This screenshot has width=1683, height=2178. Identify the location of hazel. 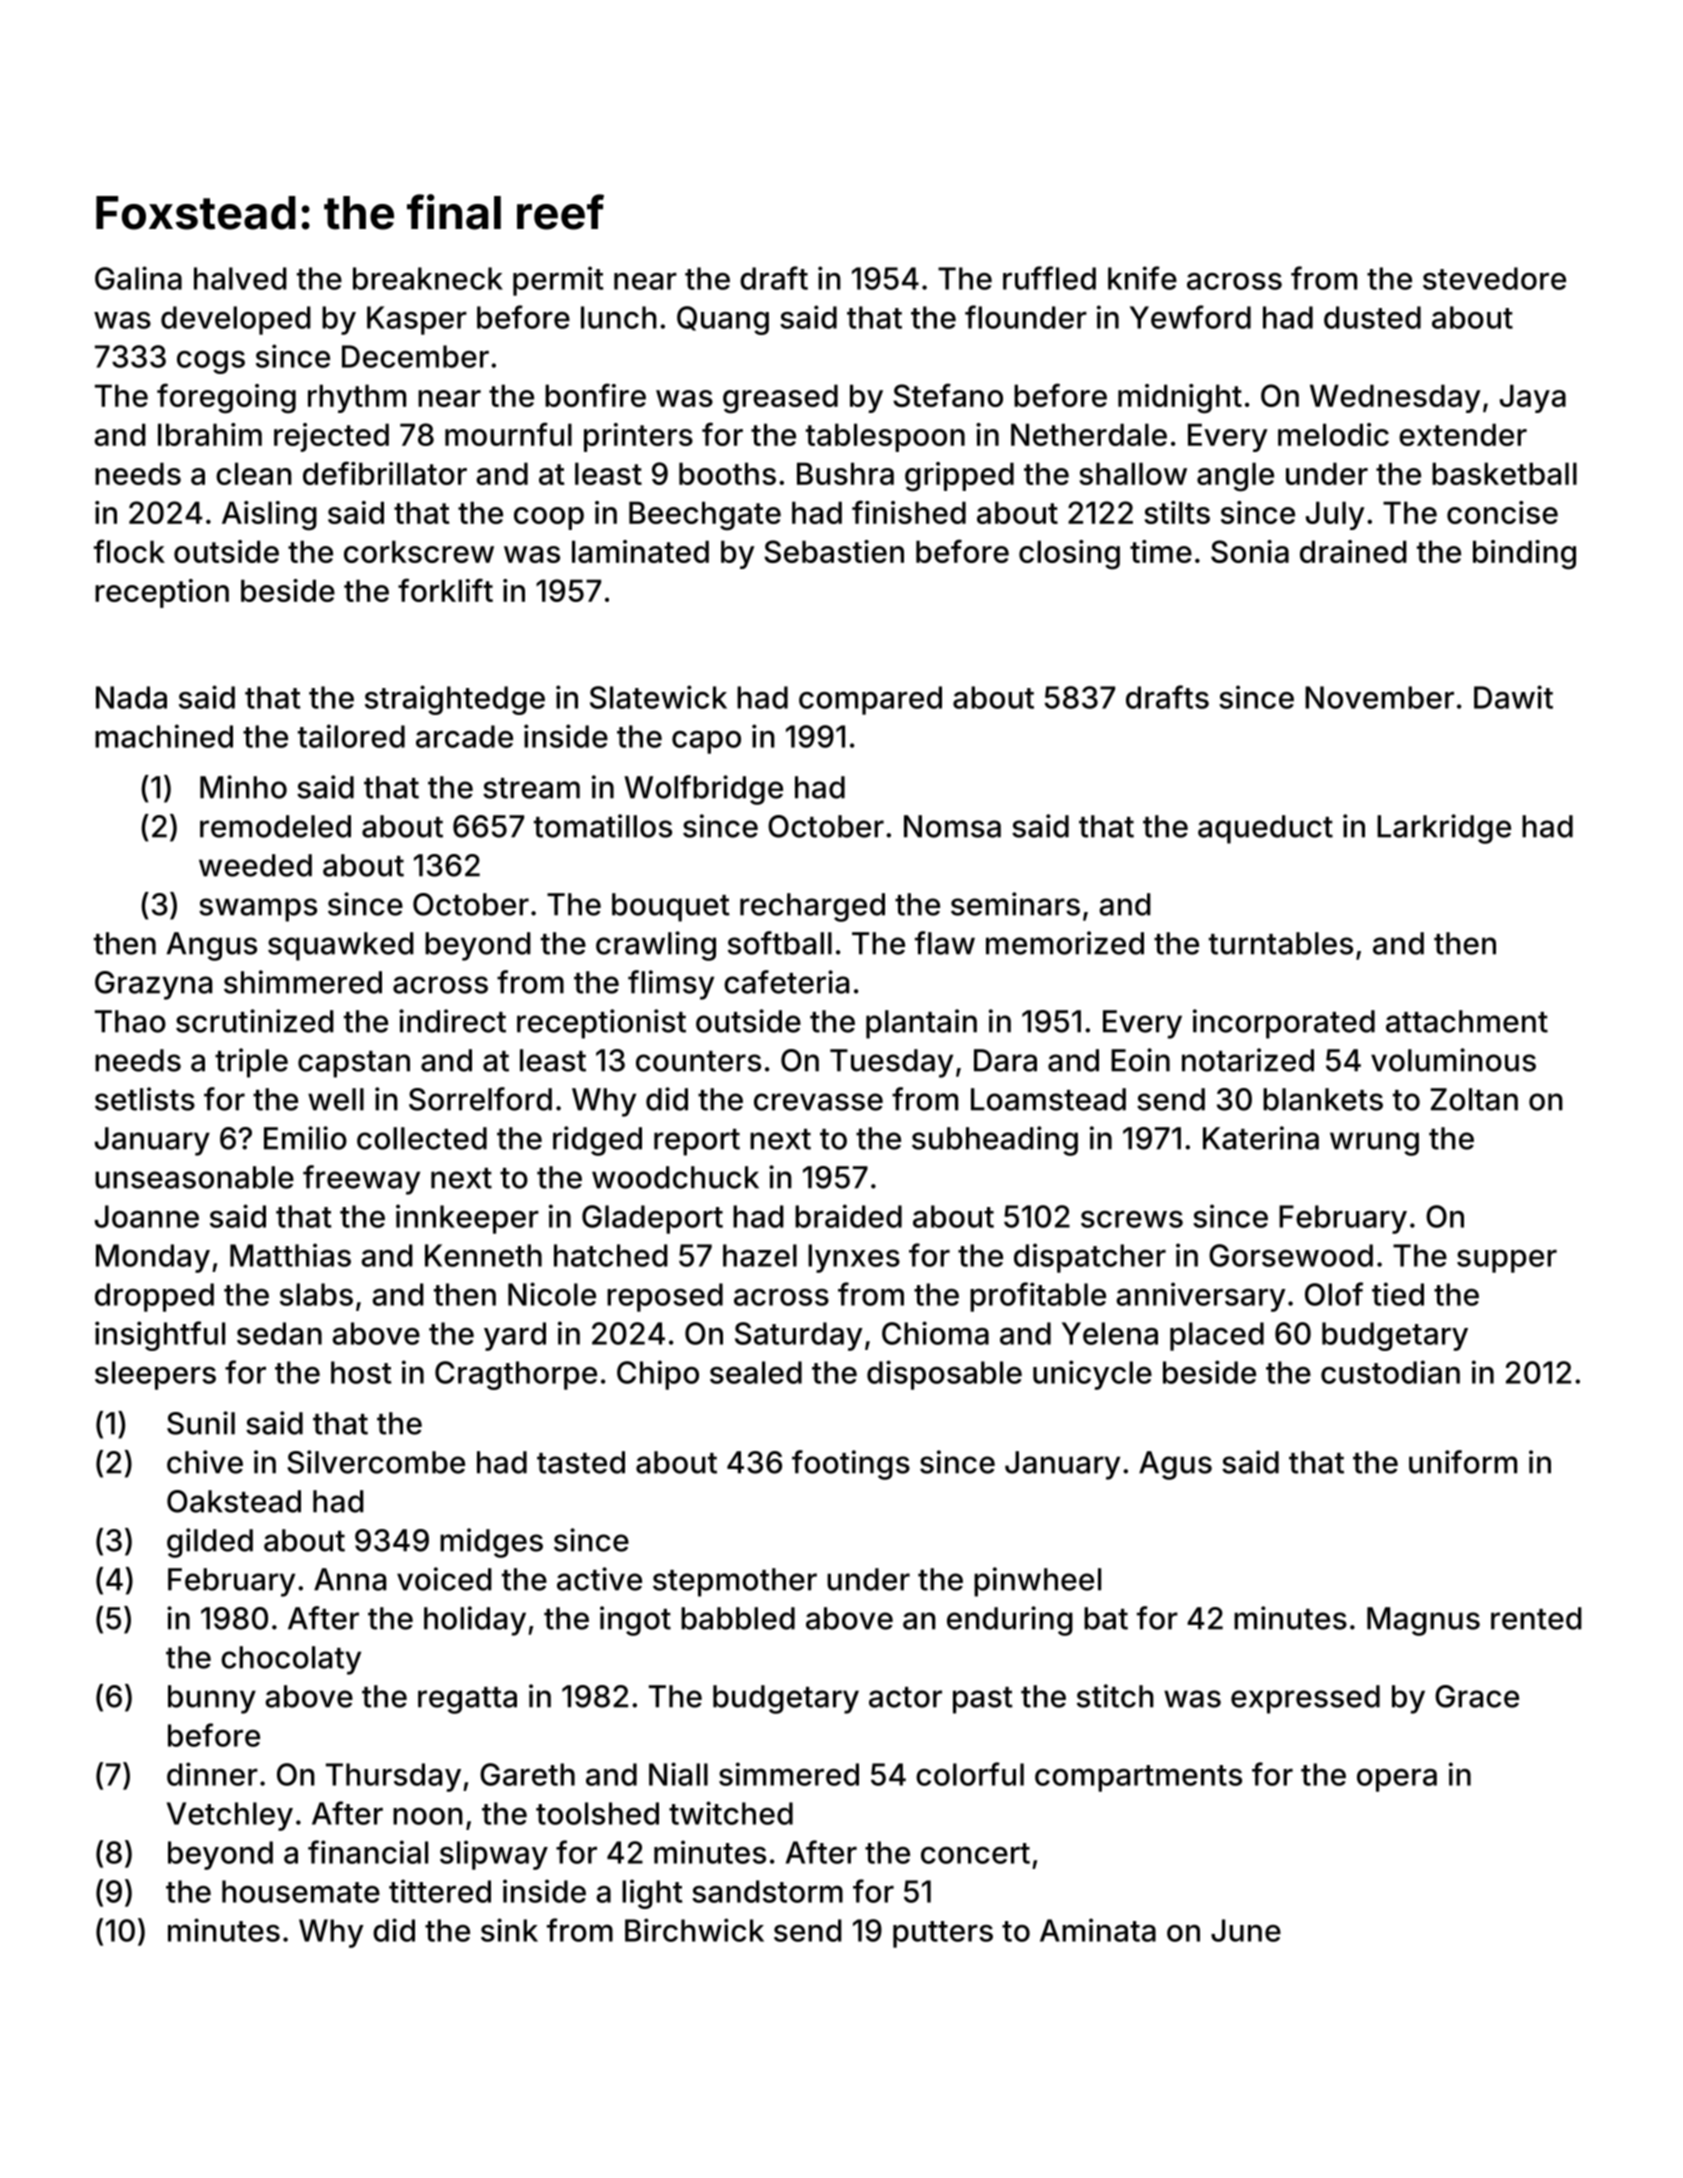
(760, 1255).
